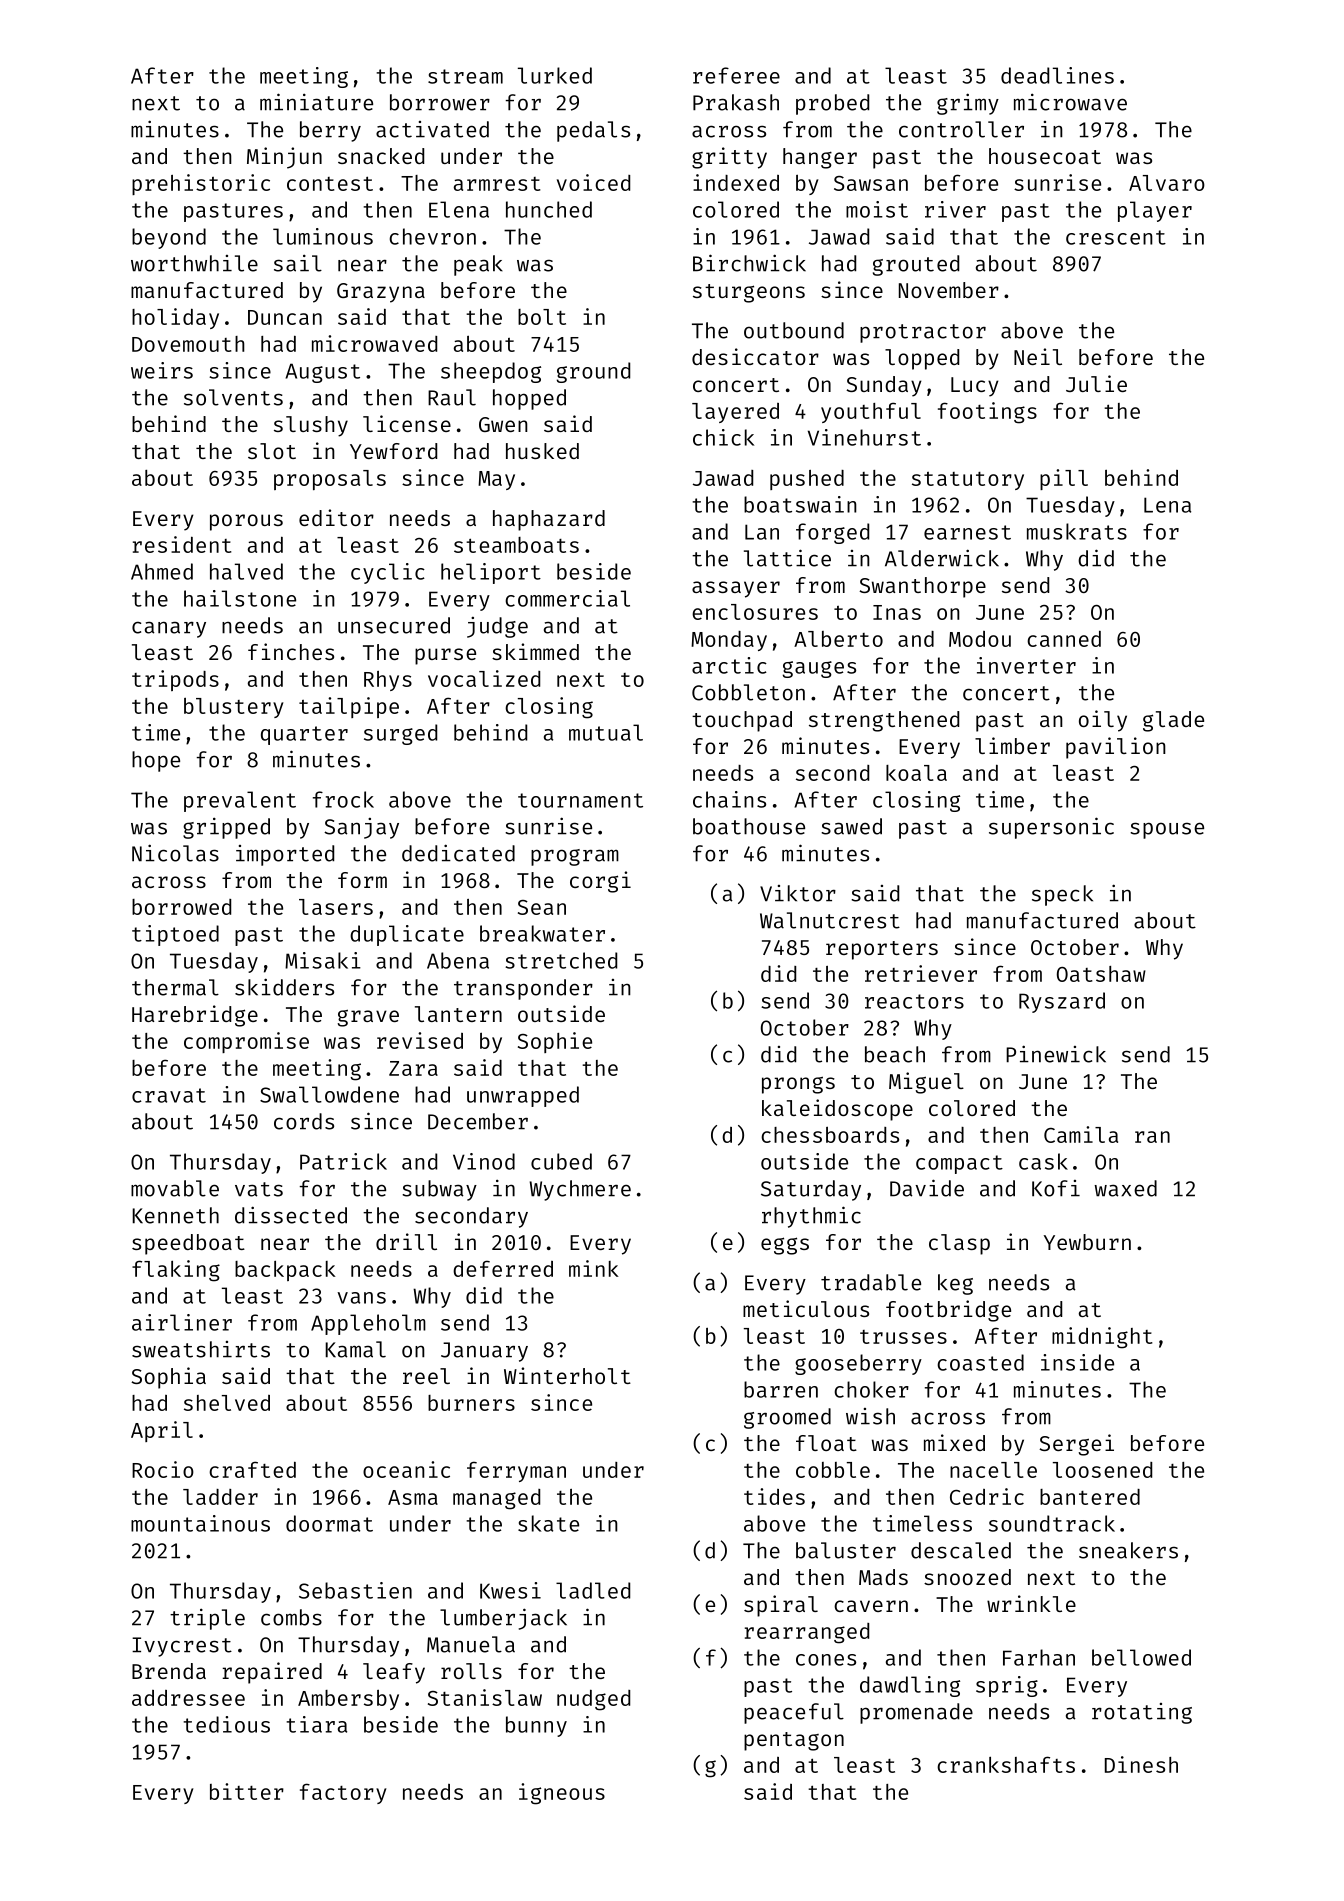 This image has width=1344, height=1901. What do you see at coordinates (465, 76) in the image?
I see `stream` at bounding box center [465, 76].
